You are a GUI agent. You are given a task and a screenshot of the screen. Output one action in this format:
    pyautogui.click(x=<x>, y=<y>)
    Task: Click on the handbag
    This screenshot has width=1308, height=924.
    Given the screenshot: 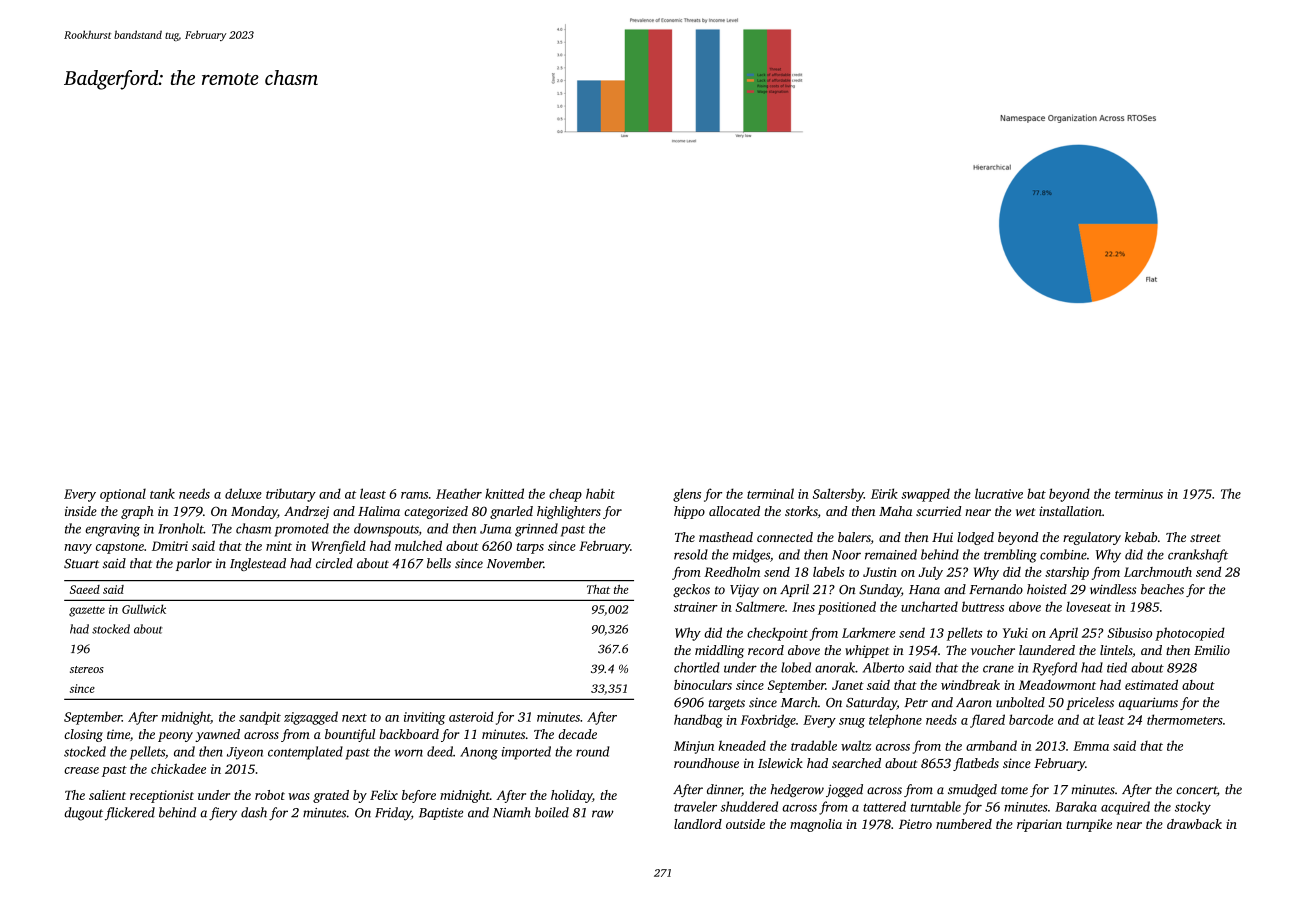 What is the action you would take?
    pyautogui.click(x=698, y=721)
